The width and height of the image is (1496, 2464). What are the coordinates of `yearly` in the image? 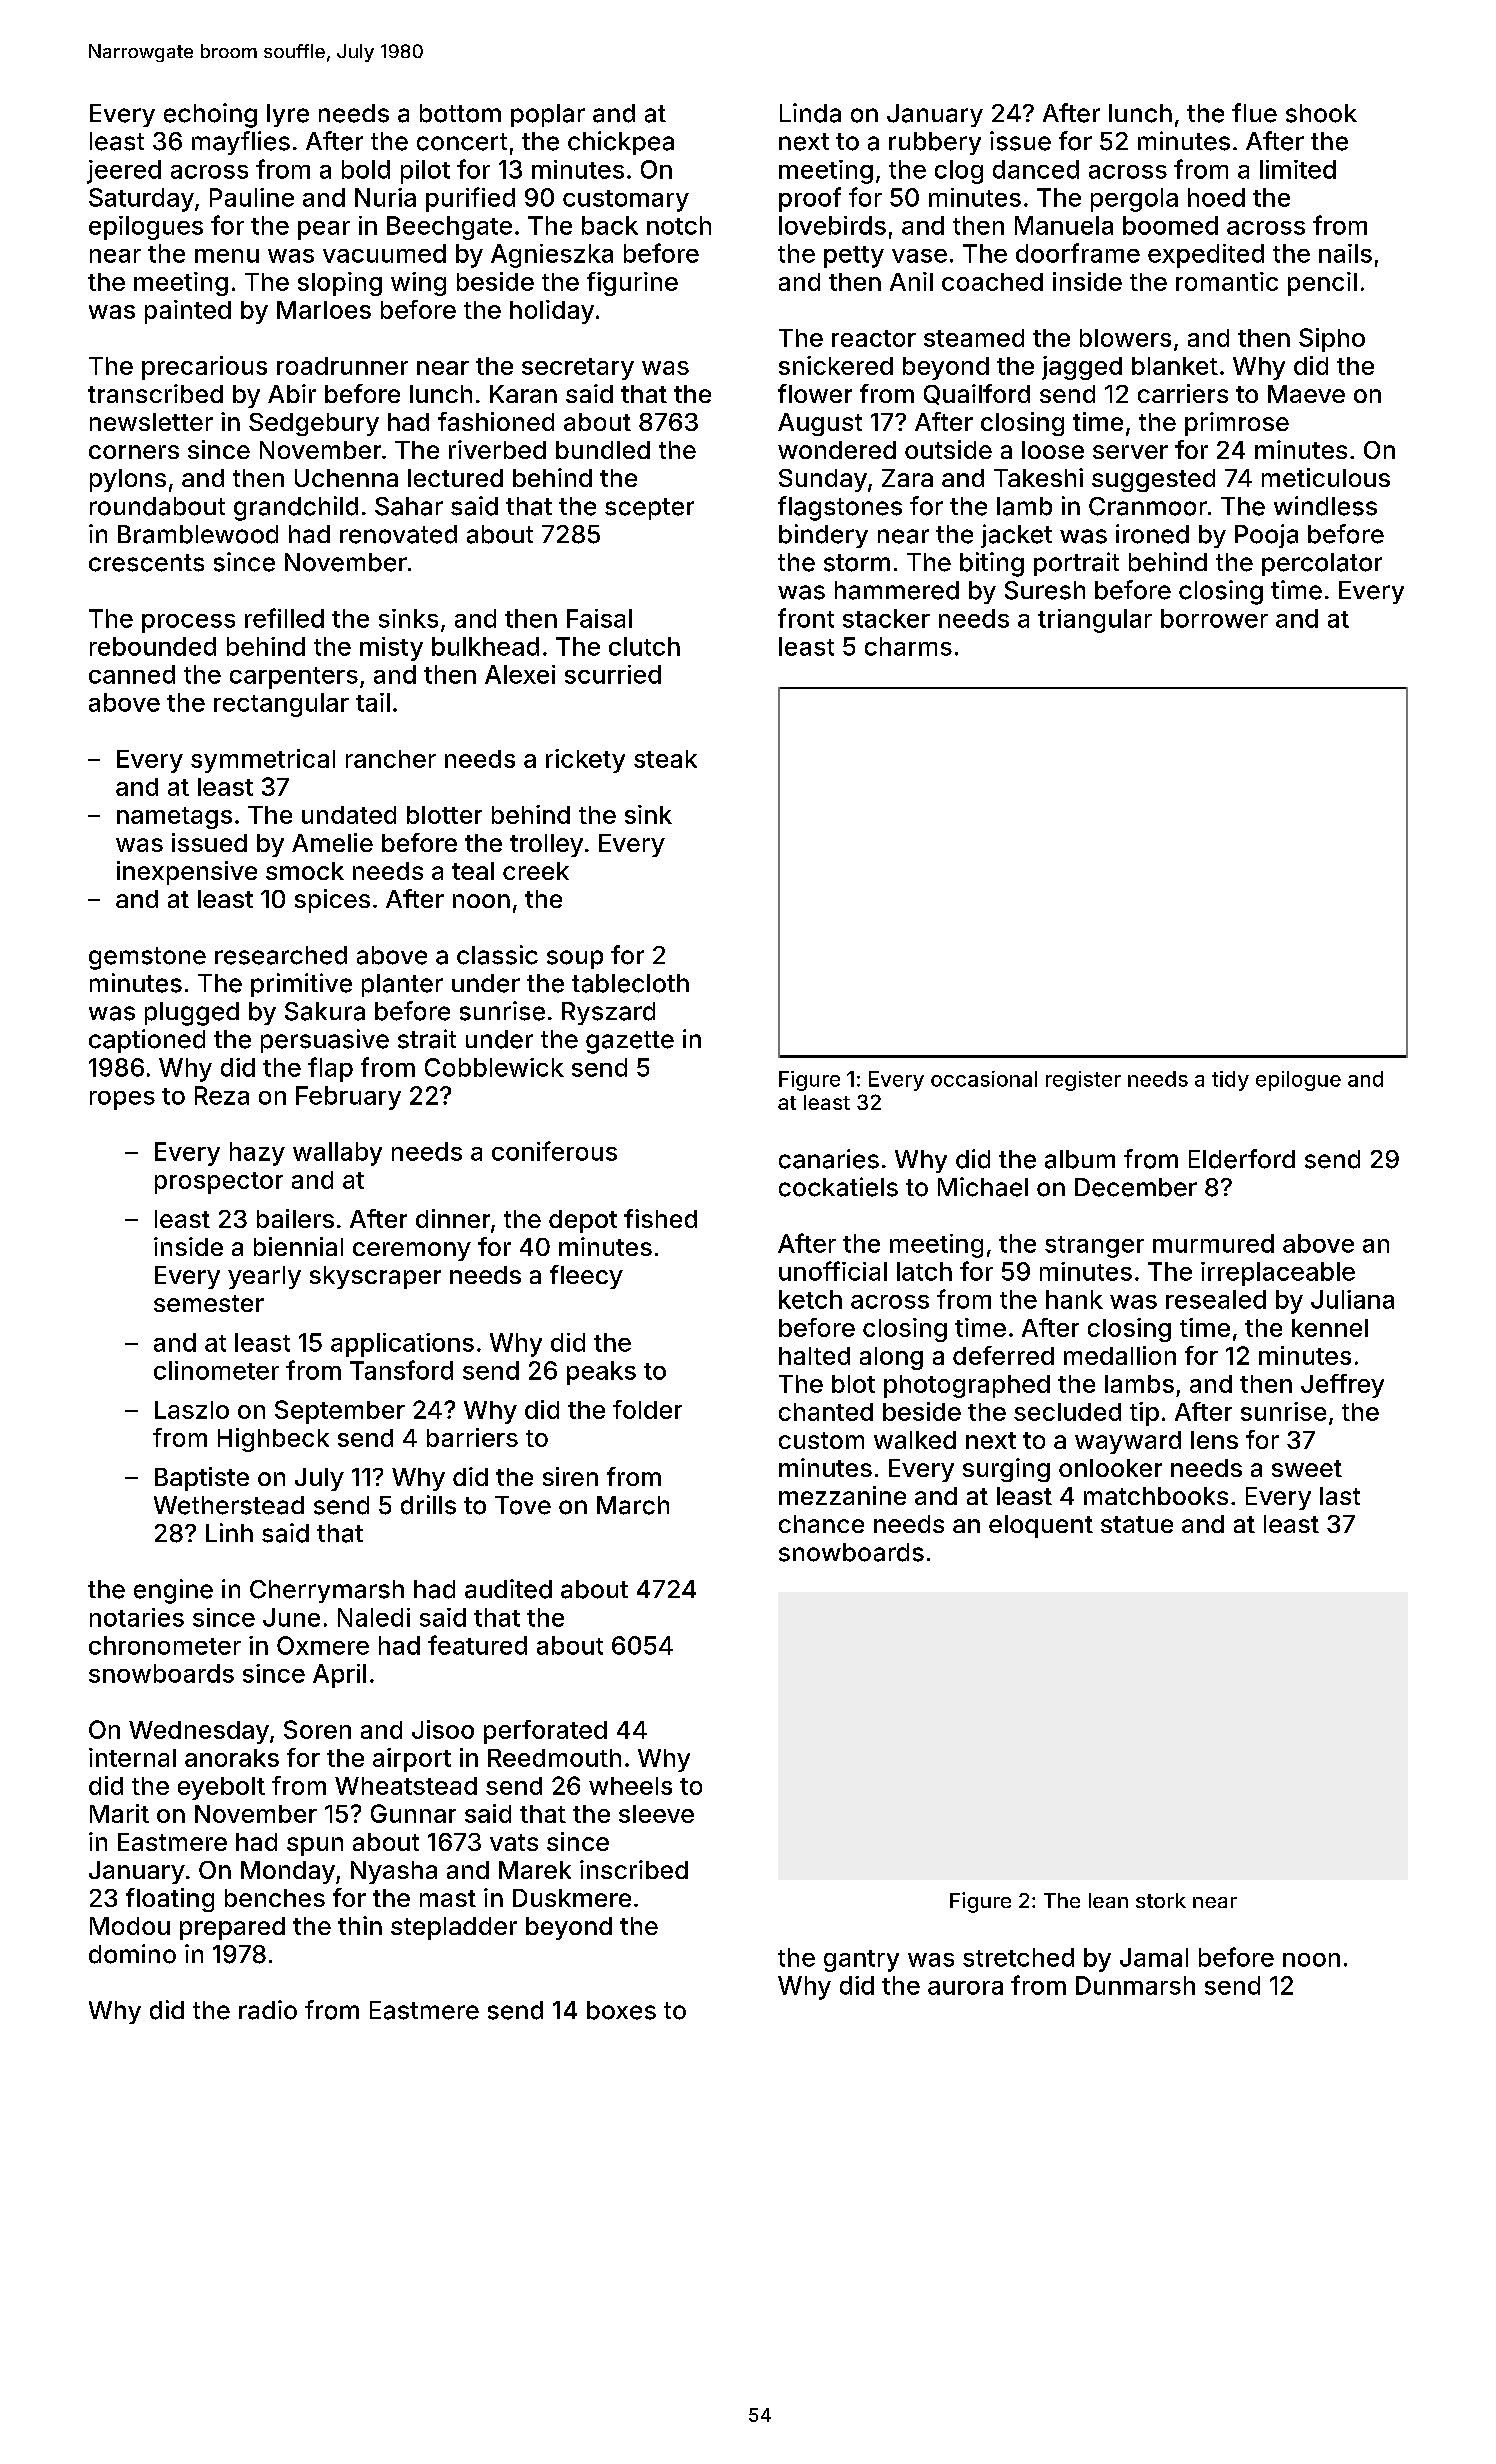 It's located at (264, 1277).
